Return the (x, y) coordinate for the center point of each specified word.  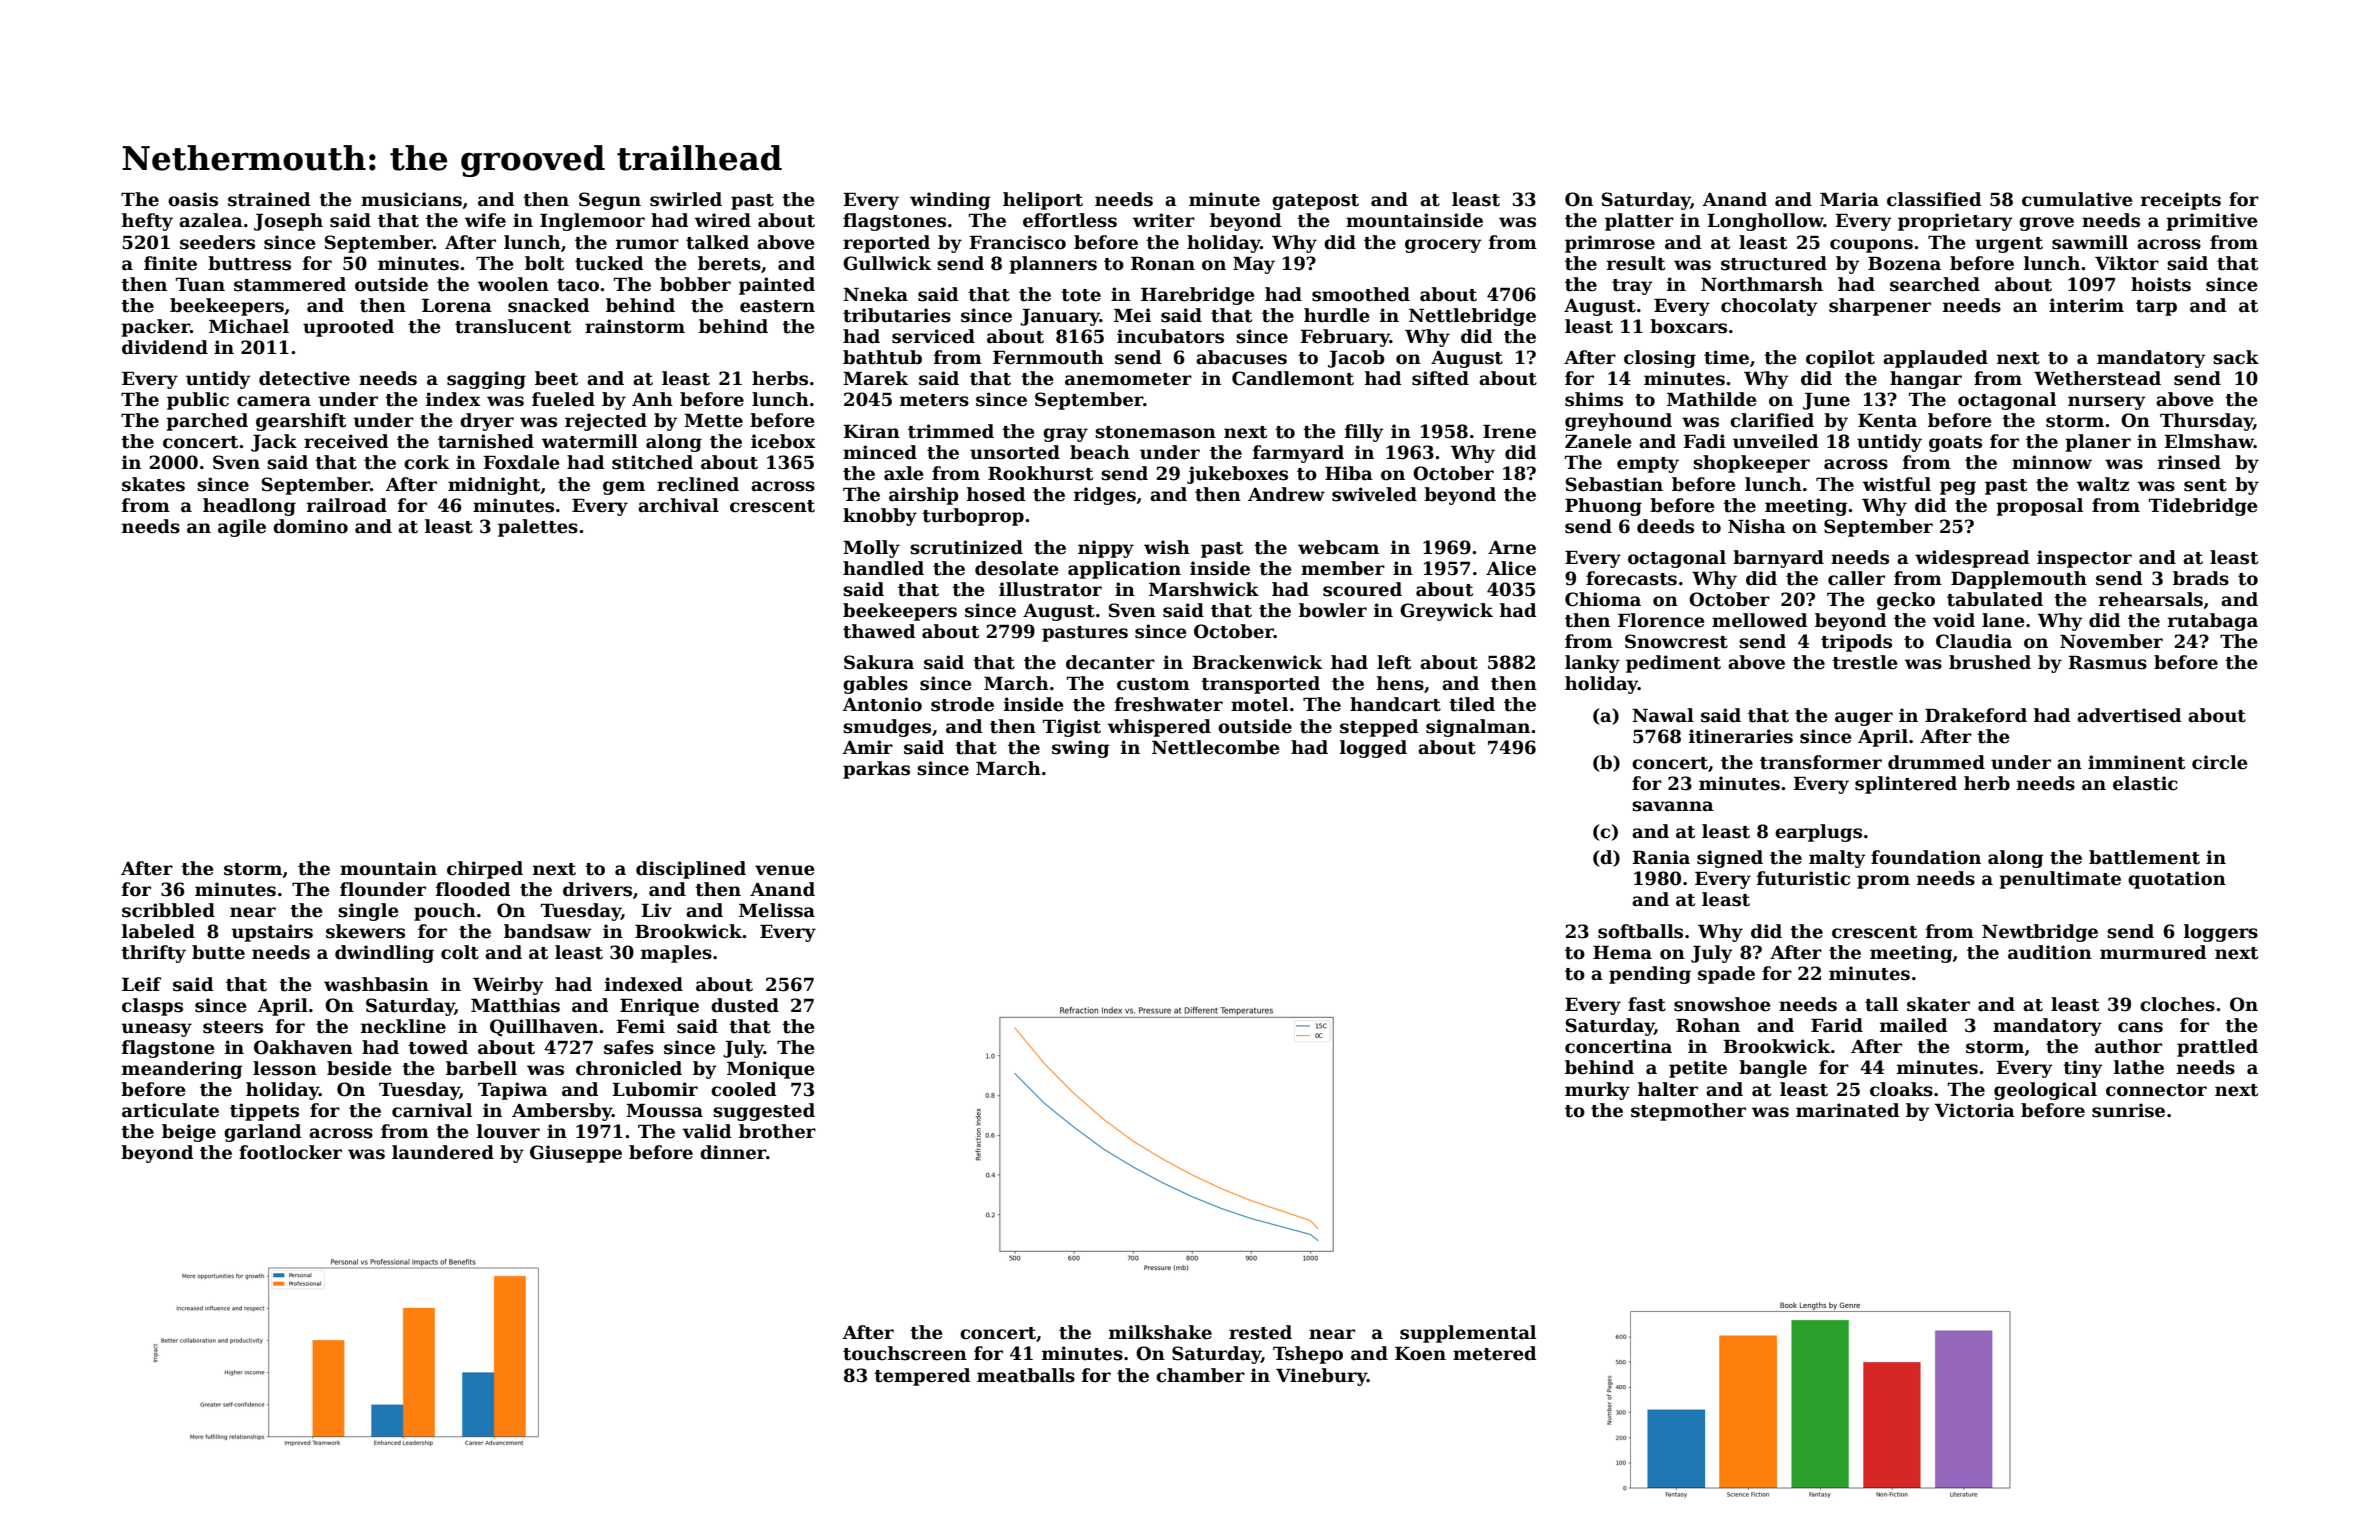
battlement (2144, 857)
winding (950, 201)
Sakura (879, 662)
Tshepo (1308, 1355)
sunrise (2128, 1110)
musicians (411, 199)
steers (233, 1027)
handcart (1395, 704)
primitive (2212, 222)
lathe (2139, 1067)
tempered (922, 1377)
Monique (771, 1070)
